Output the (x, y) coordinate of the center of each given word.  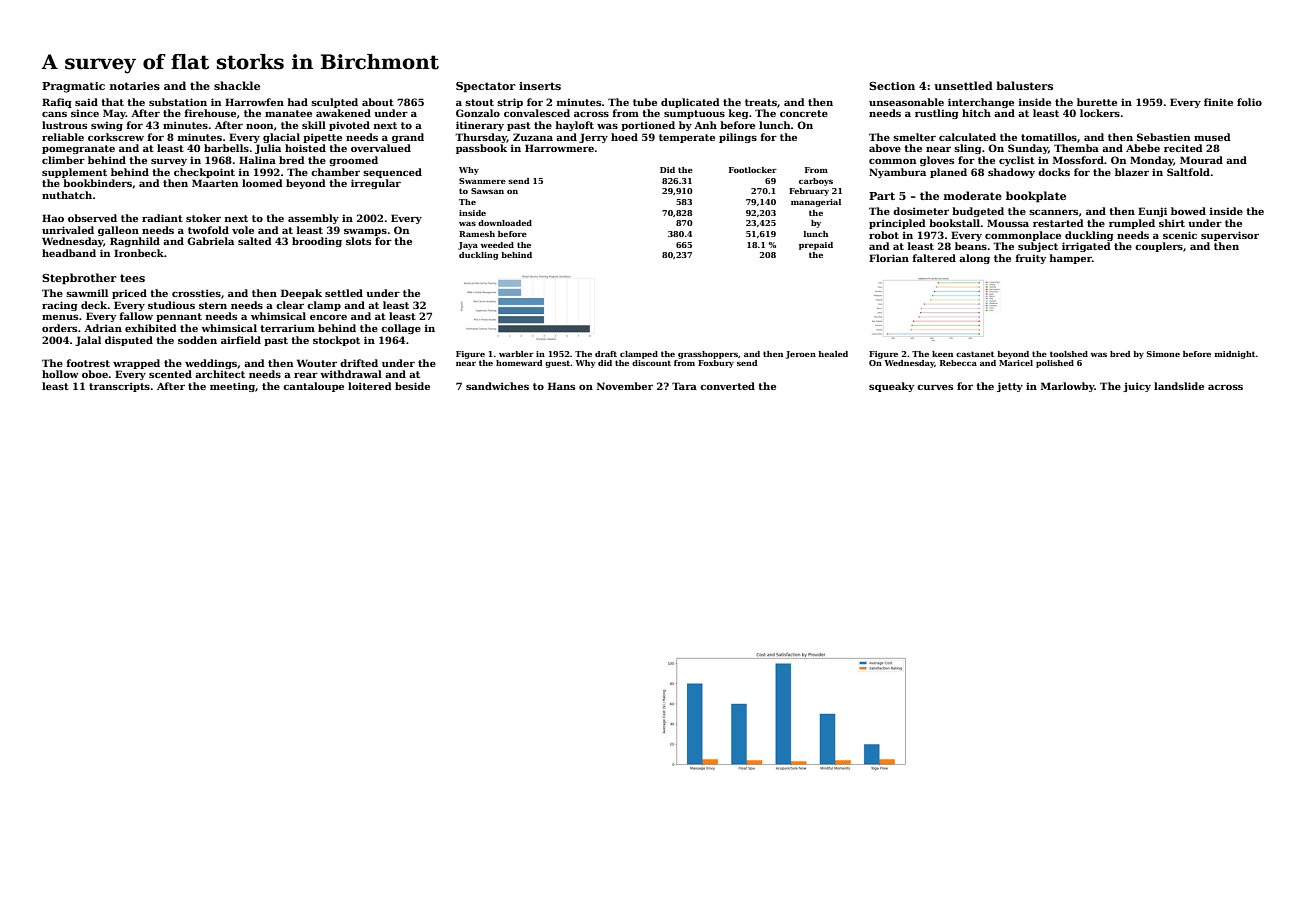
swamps (365, 232)
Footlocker (753, 170)
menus (60, 317)
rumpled (1132, 224)
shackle (237, 85)
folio (1249, 102)
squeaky (891, 387)
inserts (540, 86)
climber (63, 160)
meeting (232, 387)
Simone (1163, 354)
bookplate (1036, 197)
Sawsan (487, 191)
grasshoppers (708, 355)
